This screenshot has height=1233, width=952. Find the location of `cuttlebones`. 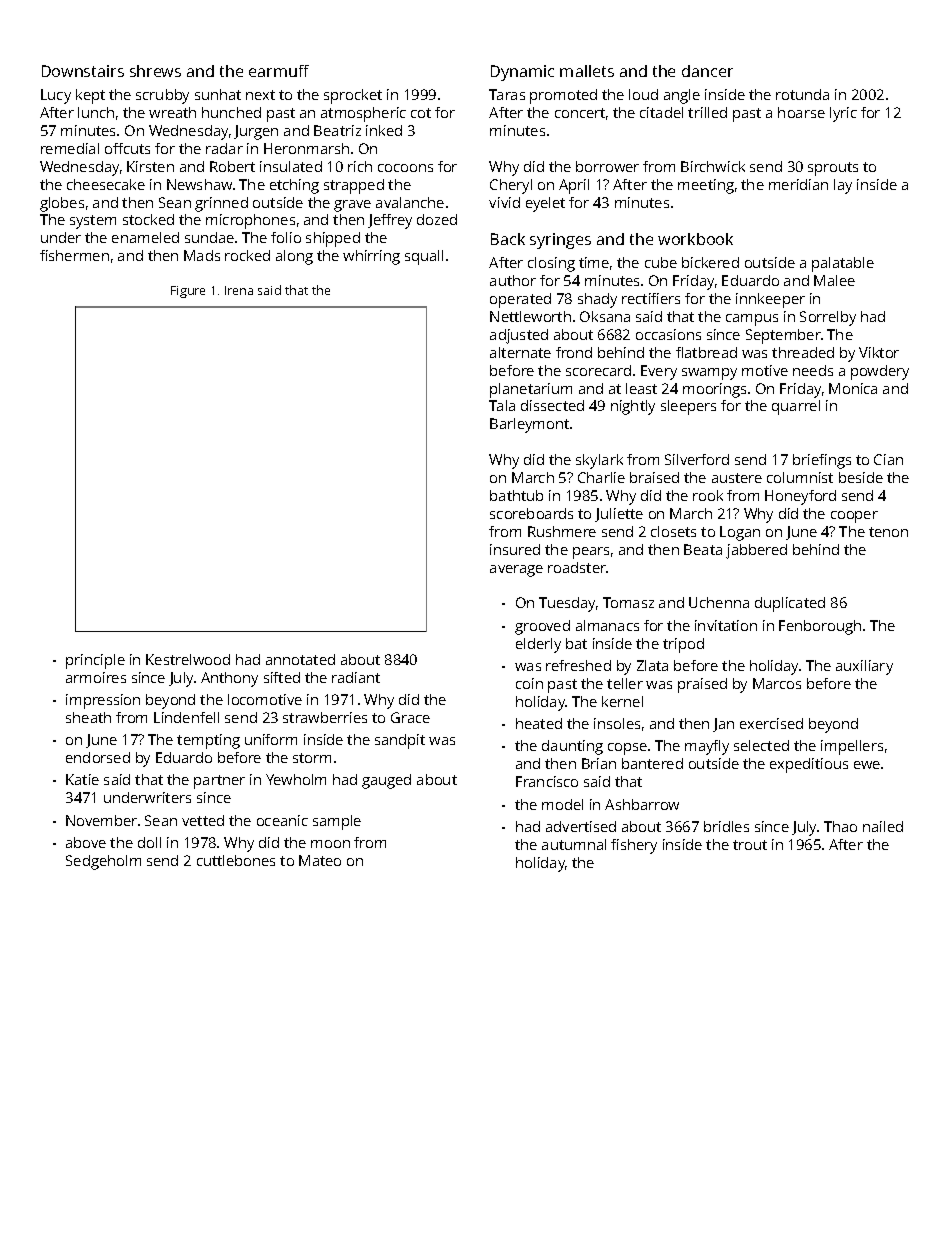

cuttlebones is located at coordinates (236, 860).
